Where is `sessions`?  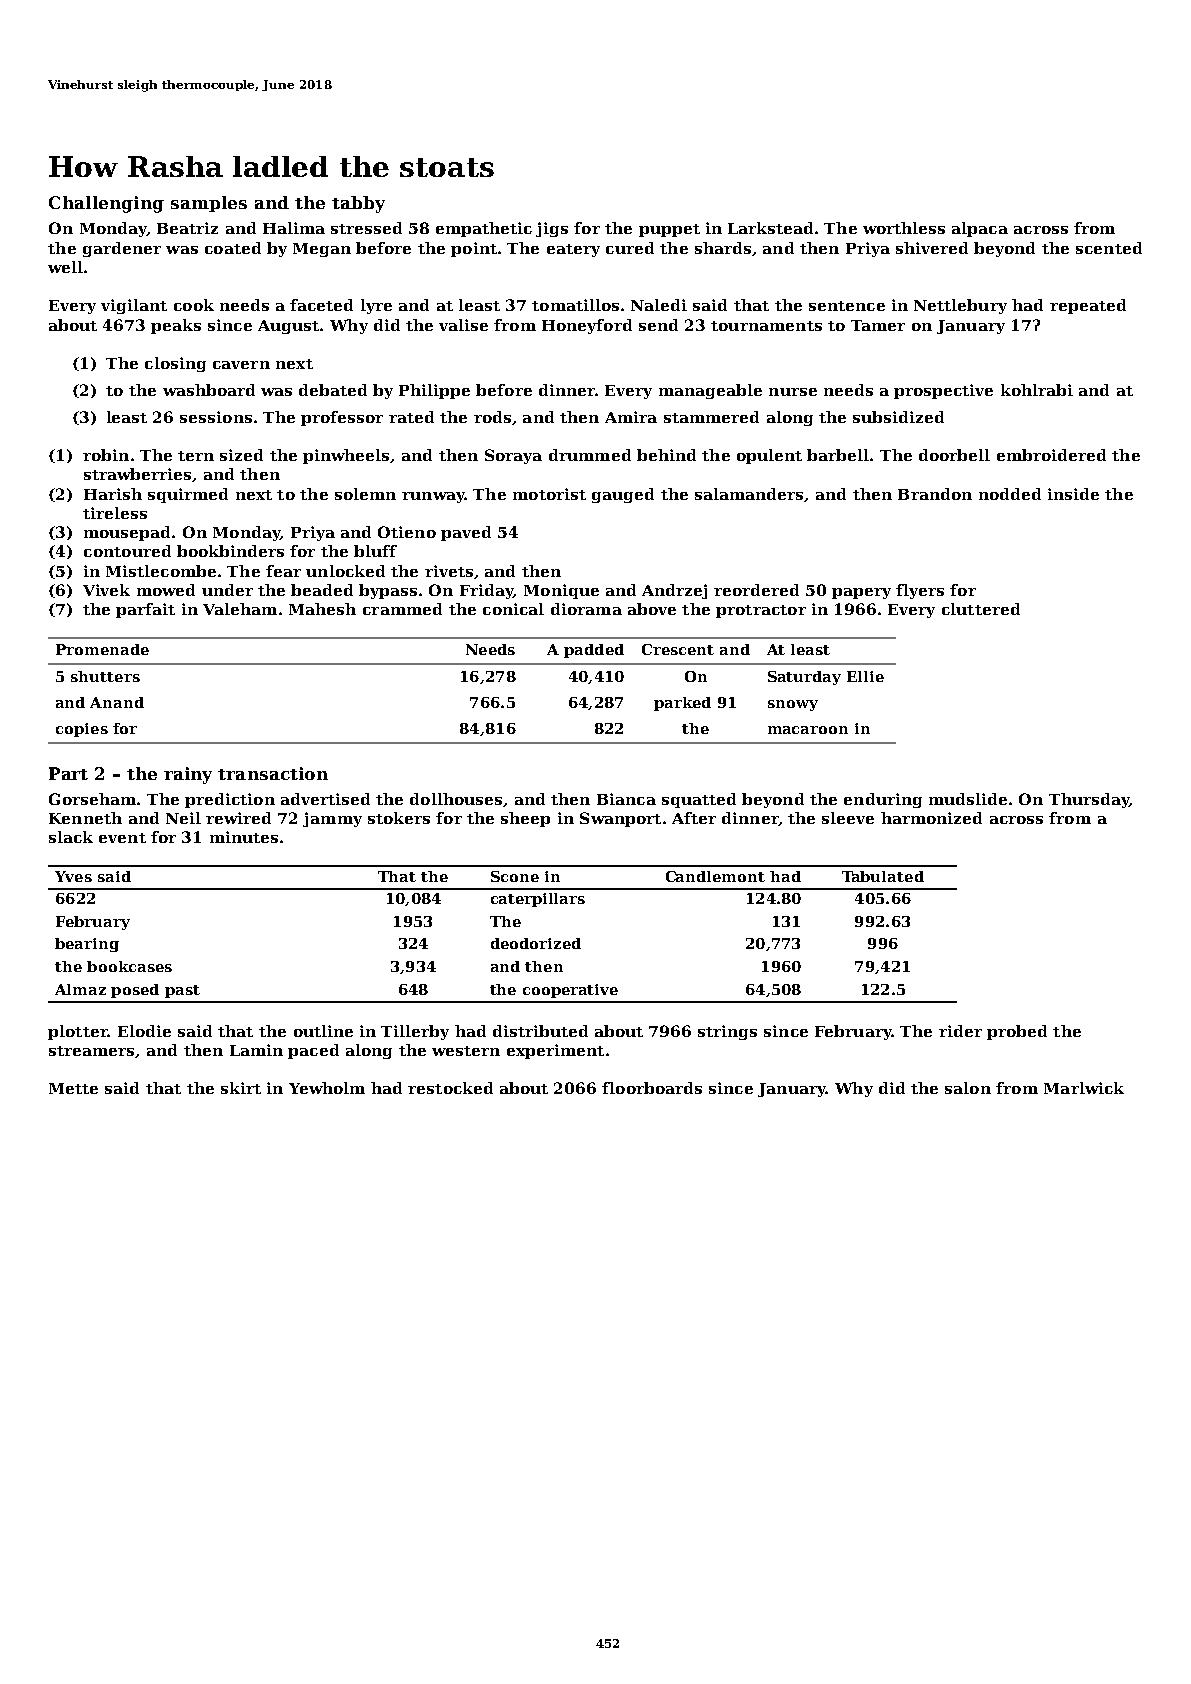 sessions is located at coordinates (216, 417).
